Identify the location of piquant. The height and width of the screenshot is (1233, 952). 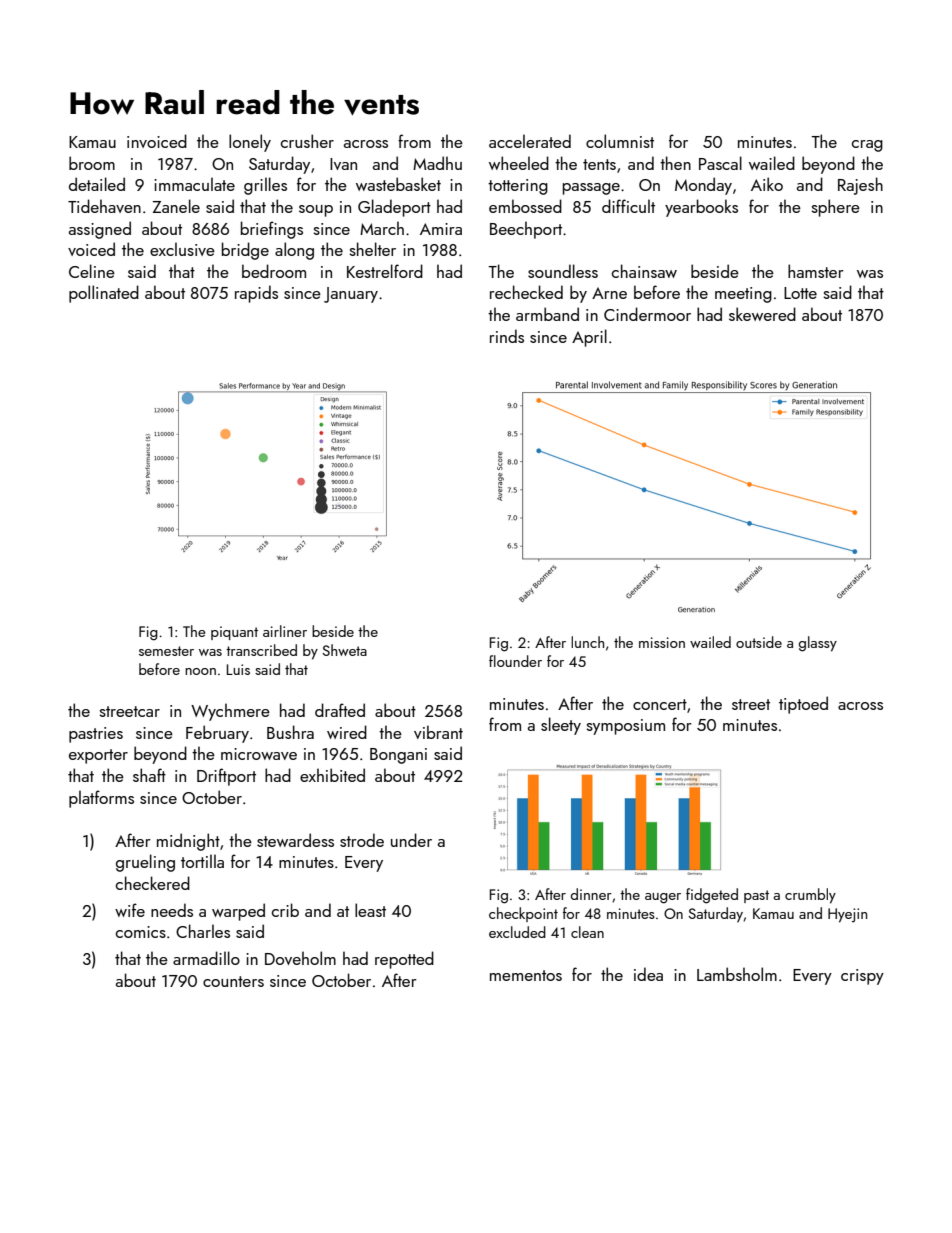
(234, 633).
